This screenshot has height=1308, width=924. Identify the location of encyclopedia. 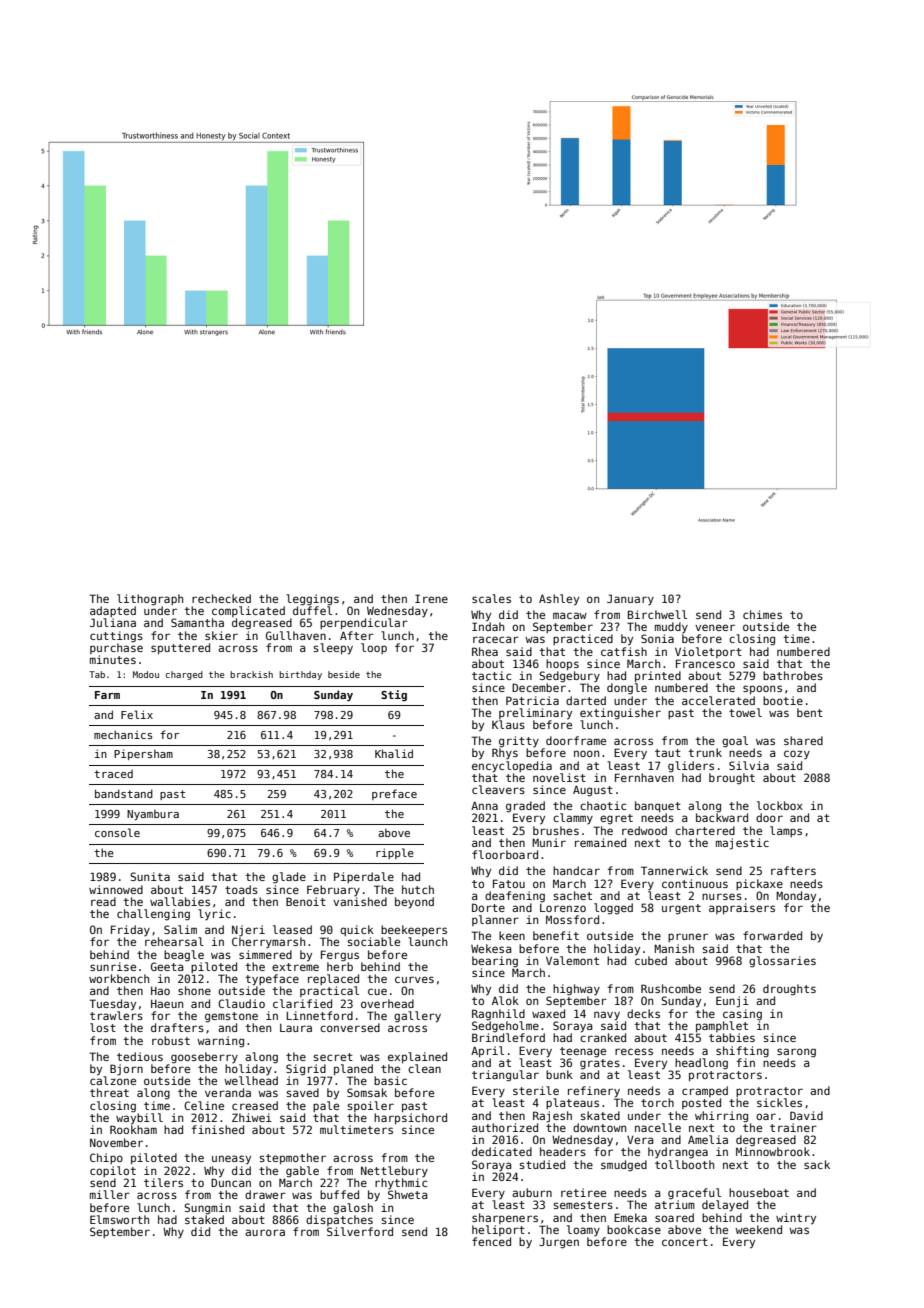
(512, 767).
